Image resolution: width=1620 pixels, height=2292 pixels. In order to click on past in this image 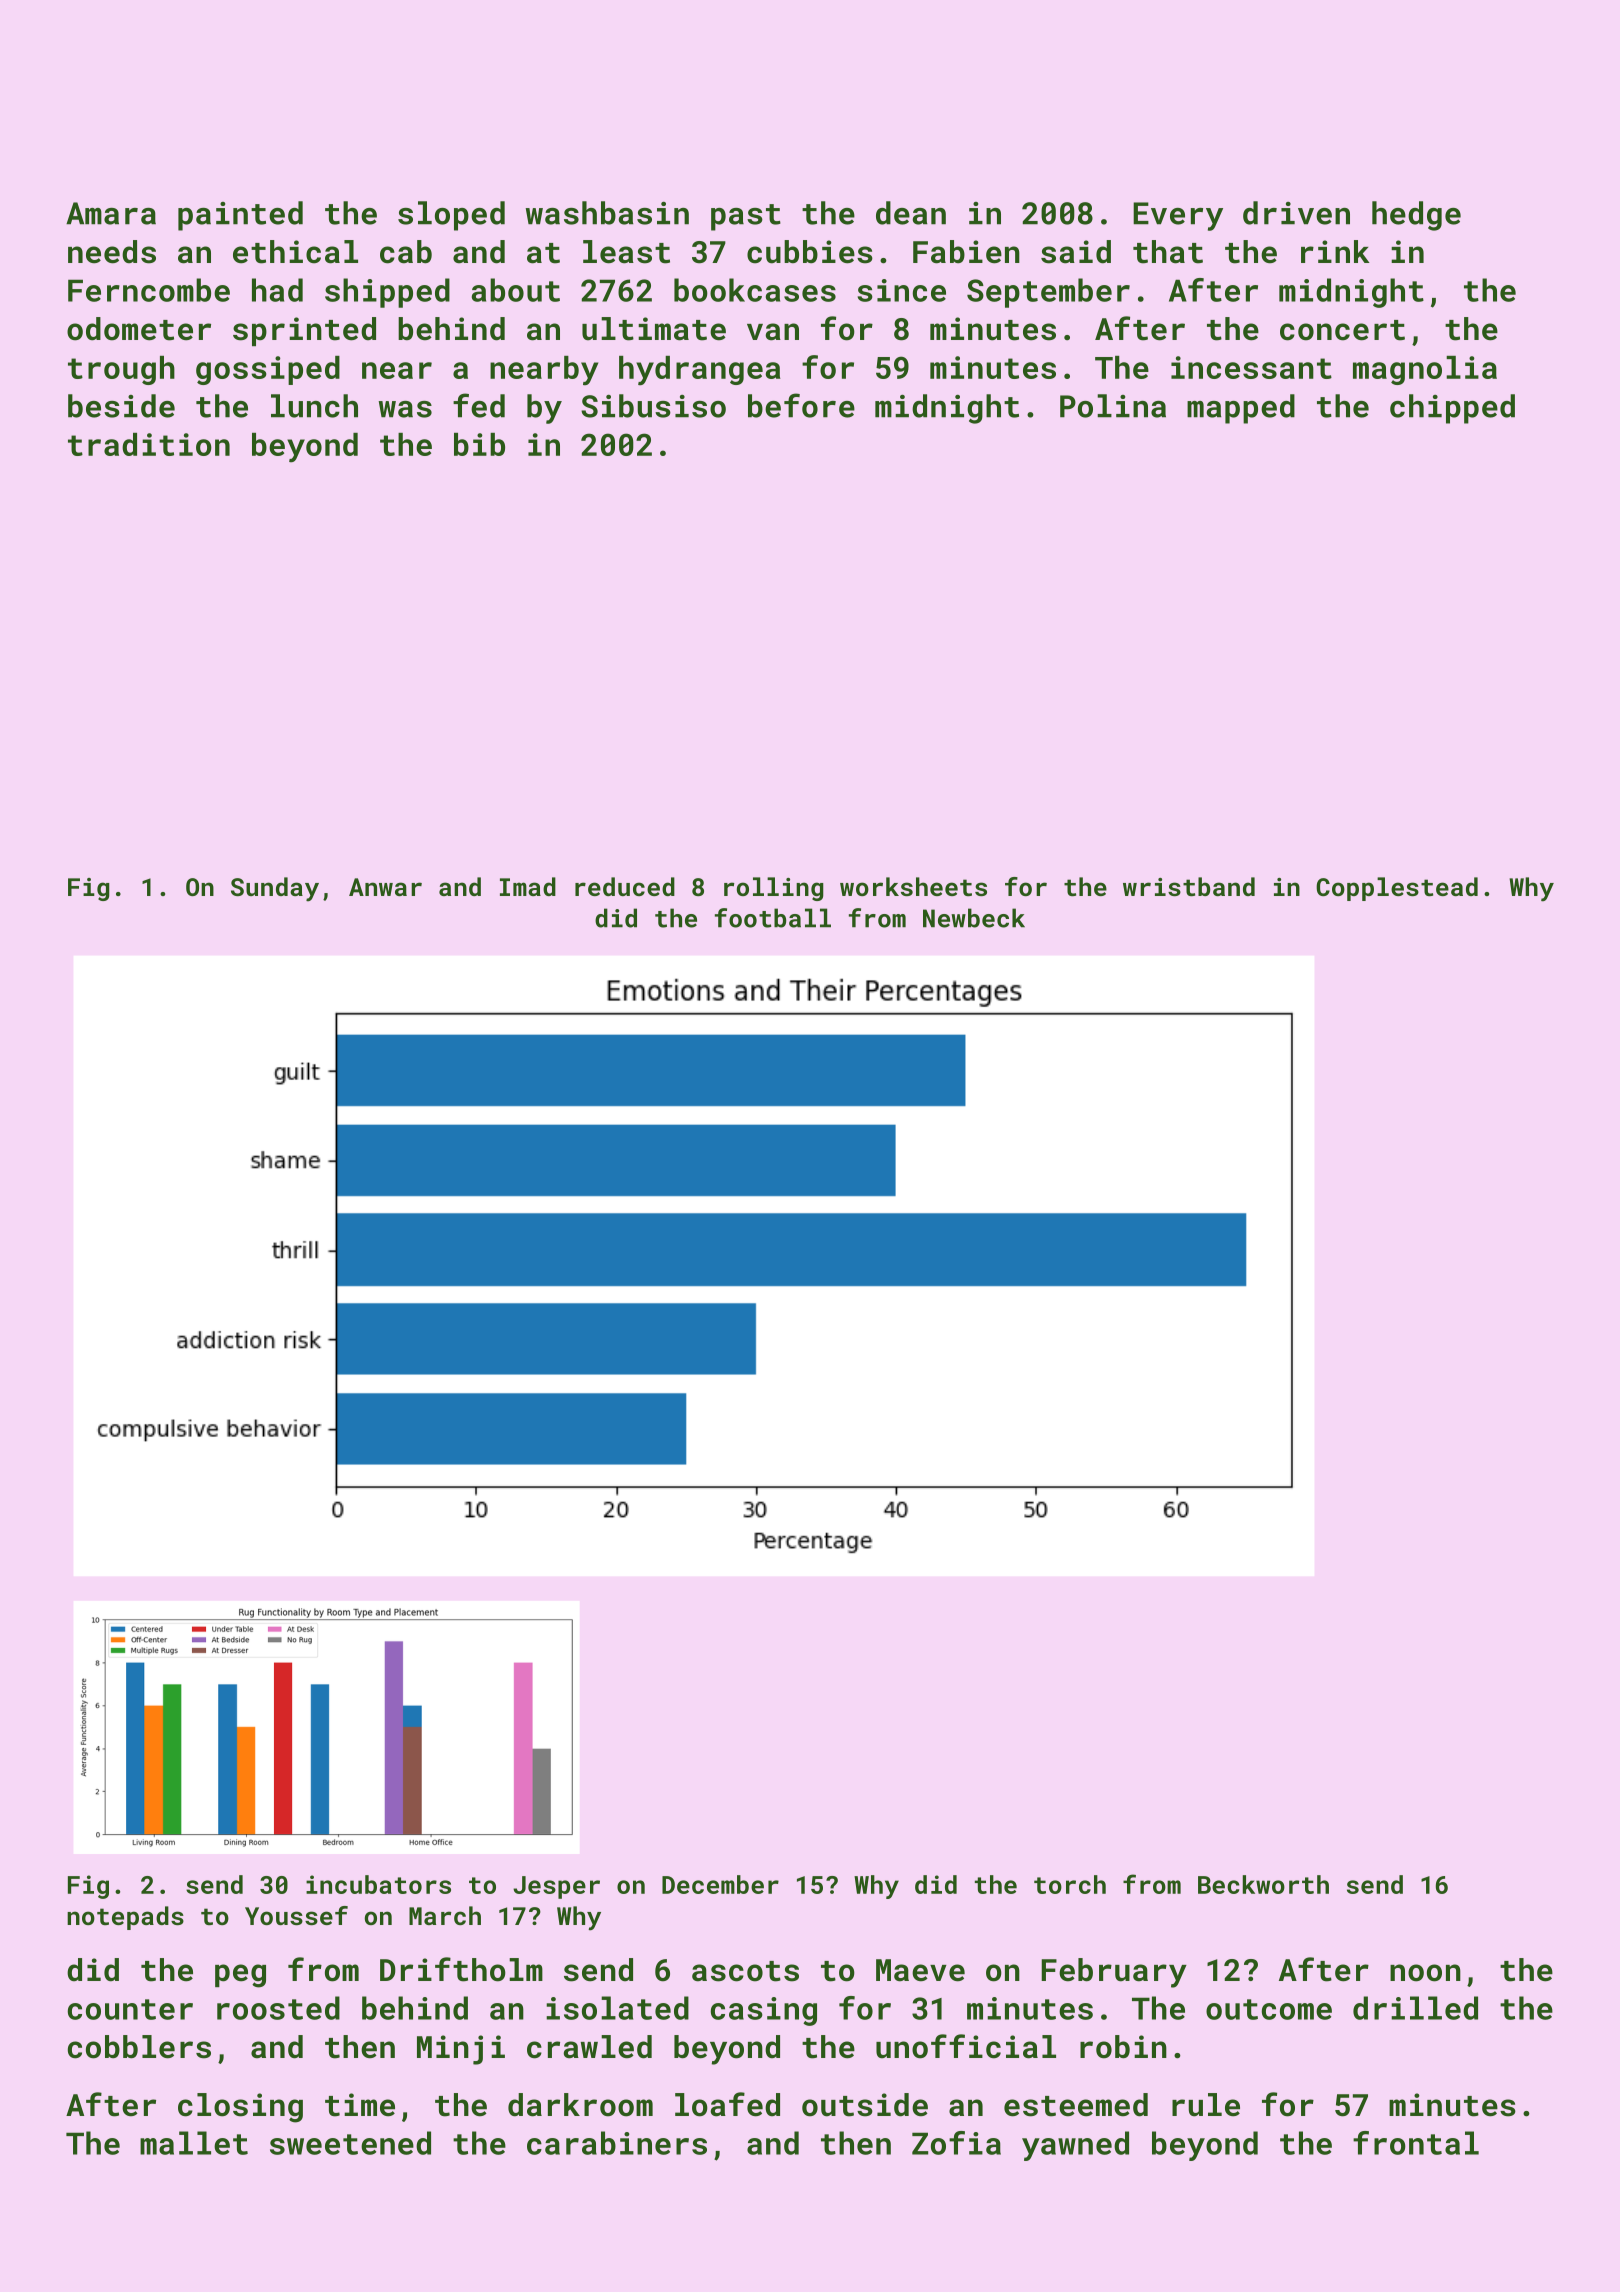, I will do `click(746, 217)`.
